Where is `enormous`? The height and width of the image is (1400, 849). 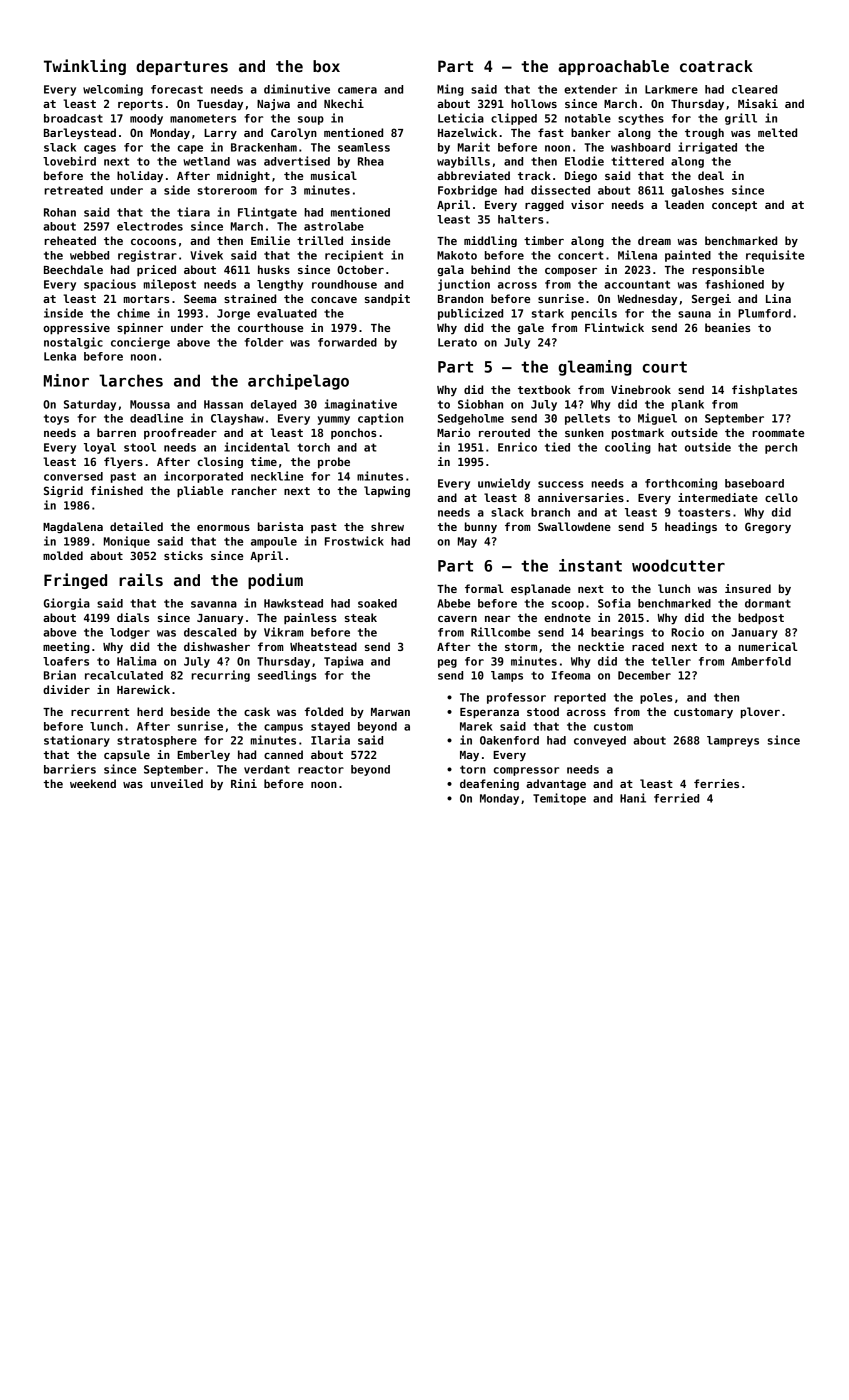
enormous is located at coordinates (223, 528).
